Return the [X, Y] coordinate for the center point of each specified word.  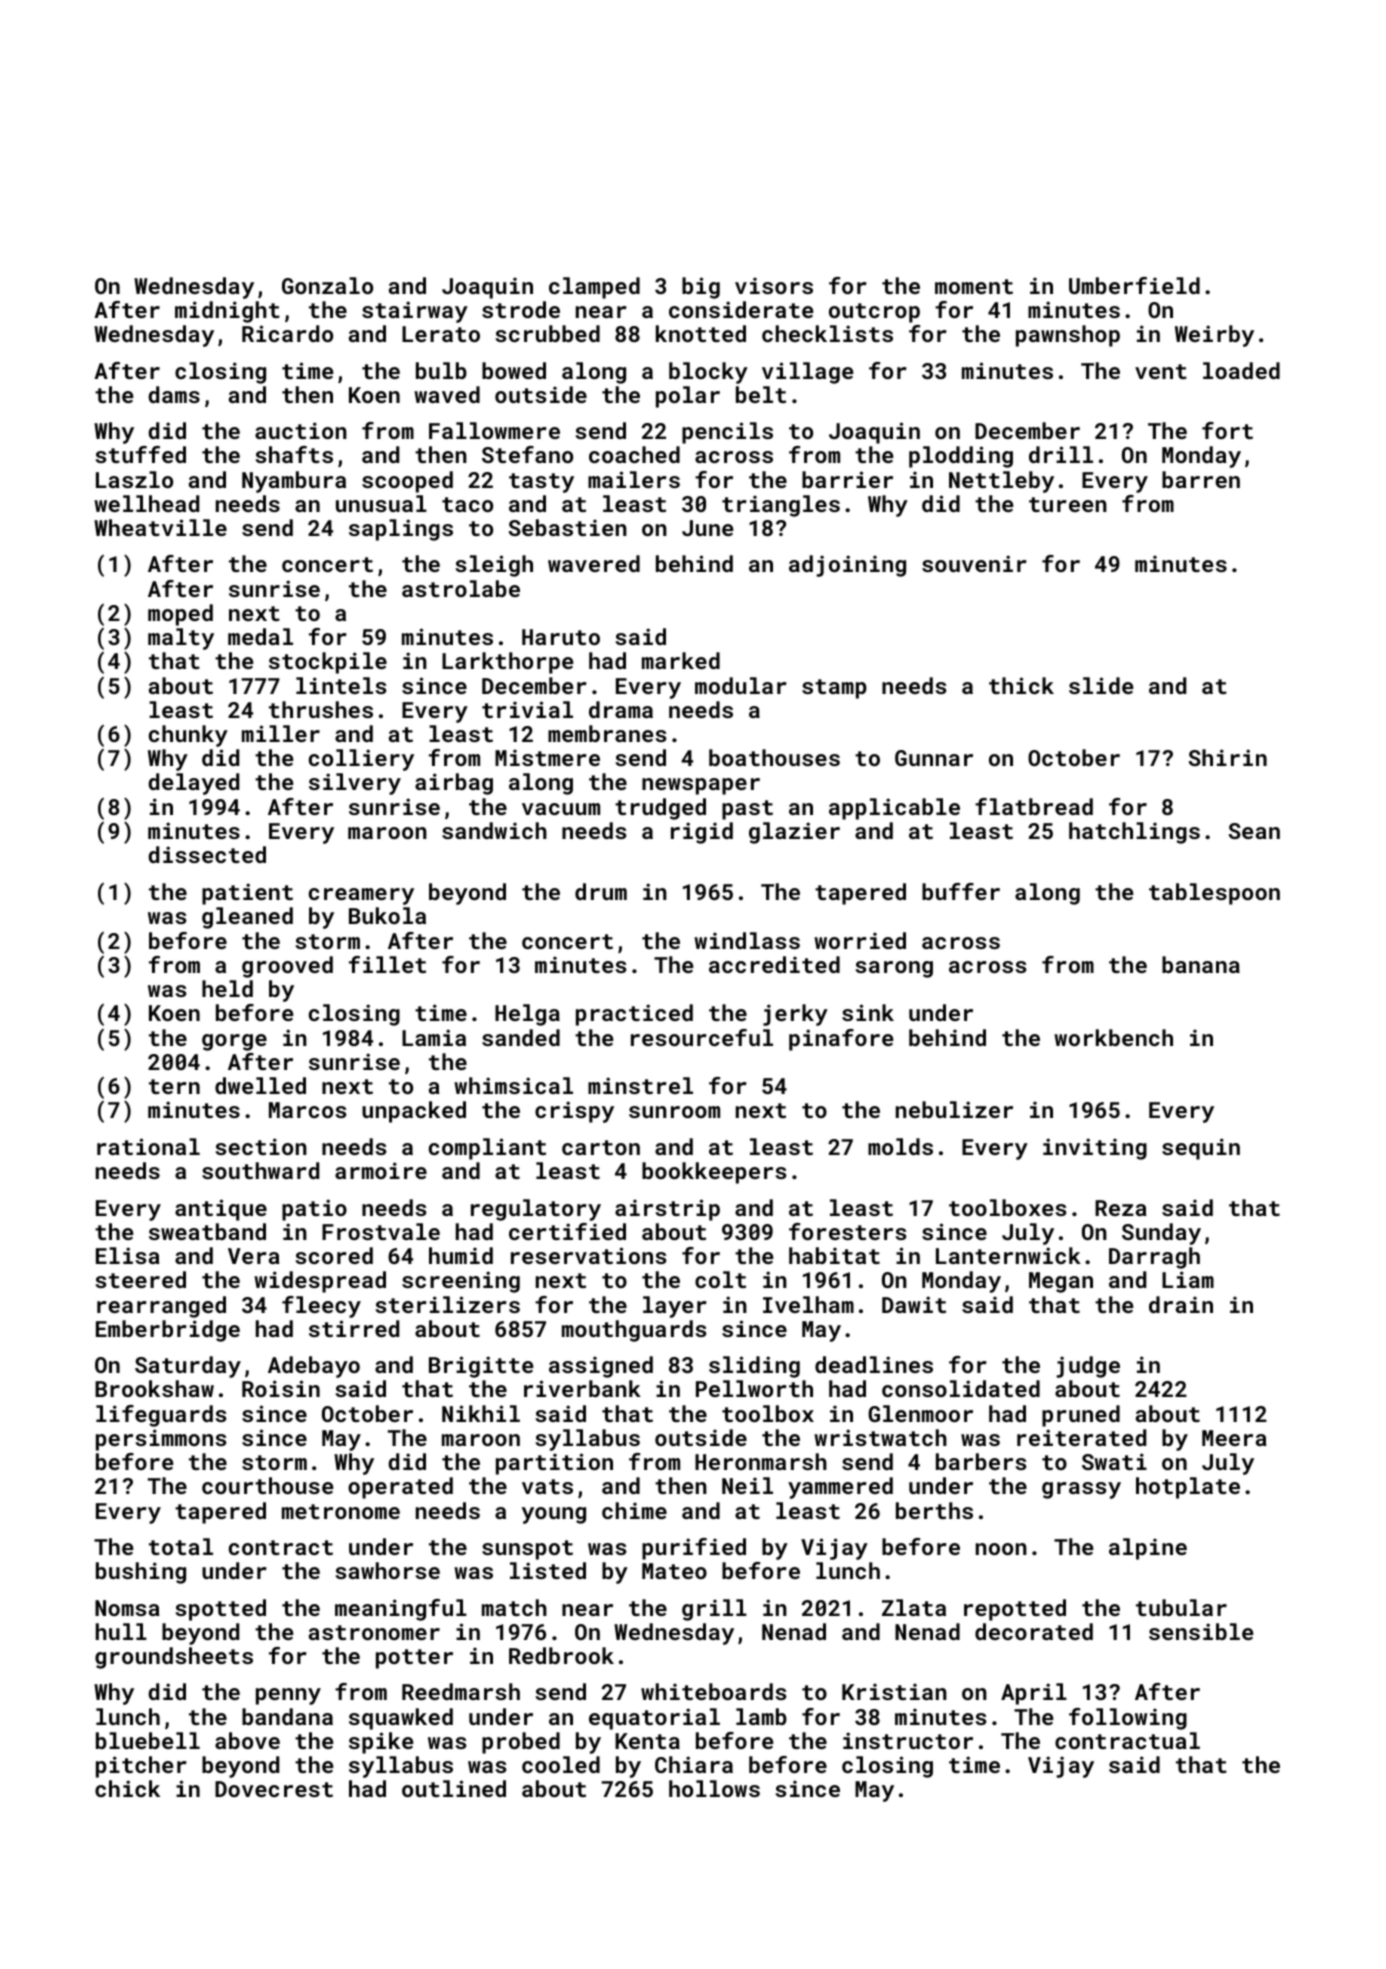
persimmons [161, 1440]
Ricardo [287, 333]
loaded [1241, 370]
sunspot [527, 1550]
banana [1201, 964]
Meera [1234, 1438]
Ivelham [808, 1304]
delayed [193, 784]
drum [601, 891]
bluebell [148, 1740]
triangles [781, 506]
